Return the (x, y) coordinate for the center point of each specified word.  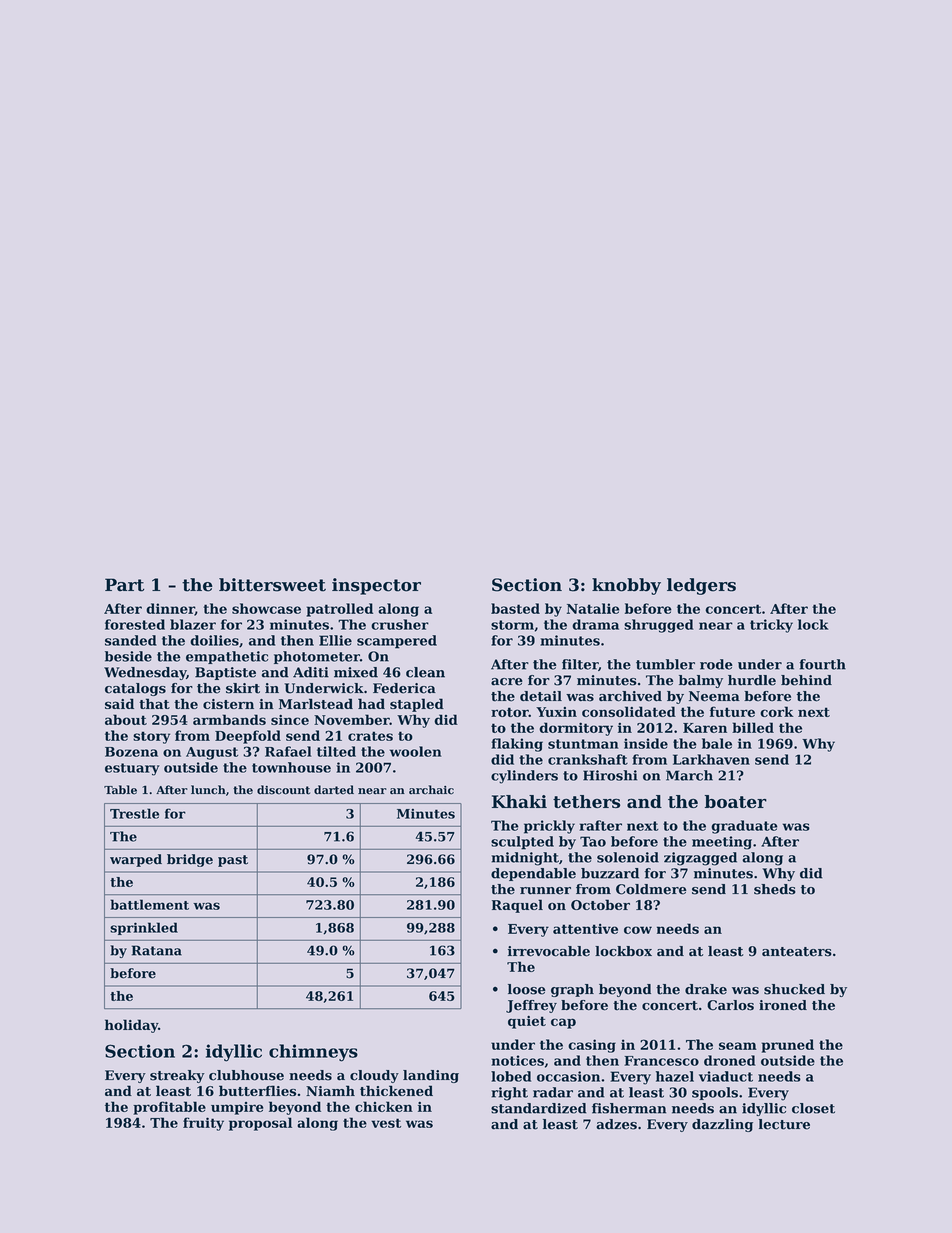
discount (283, 790)
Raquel (517, 906)
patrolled (340, 610)
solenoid (628, 857)
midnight (525, 859)
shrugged (659, 626)
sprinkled (144, 928)
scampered (397, 642)
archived (630, 696)
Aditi (311, 672)
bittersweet (272, 585)
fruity (203, 1124)
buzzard (610, 873)
